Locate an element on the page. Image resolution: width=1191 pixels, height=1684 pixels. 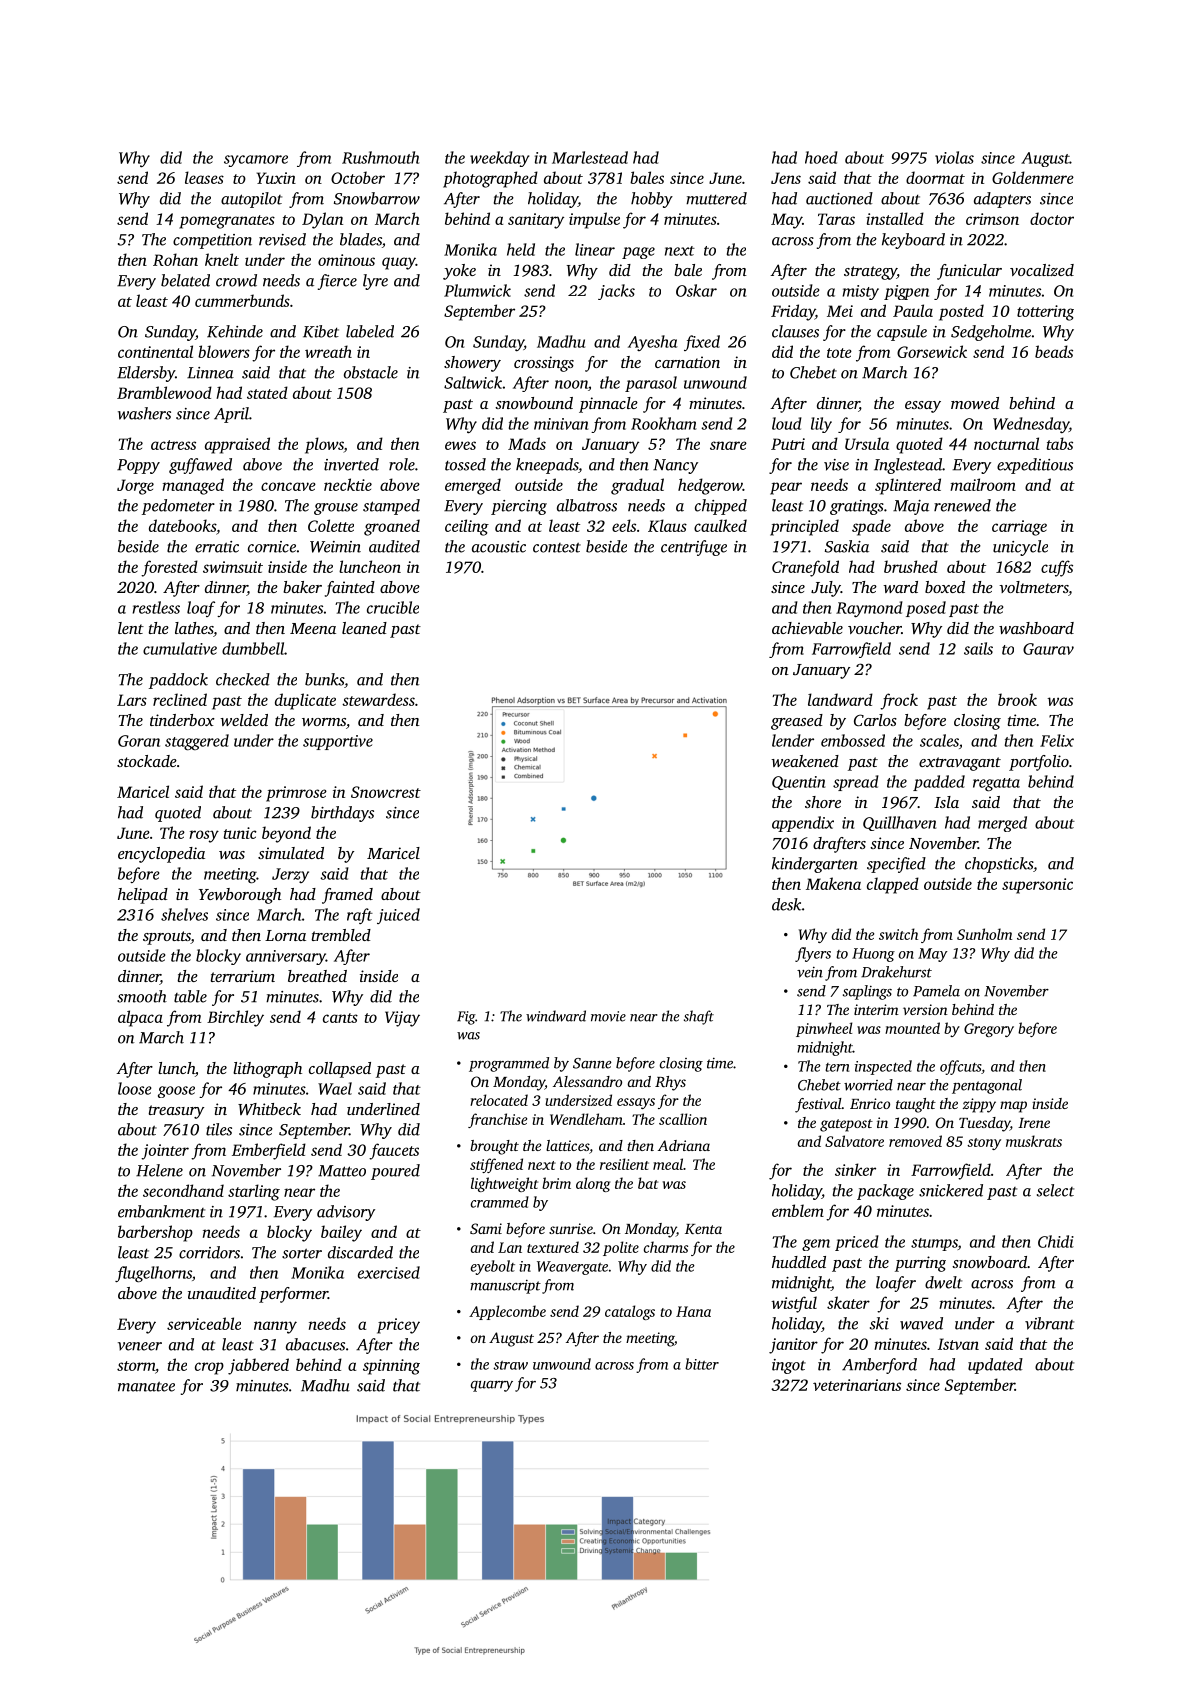
bunks is located at coordinates (324, 679).
